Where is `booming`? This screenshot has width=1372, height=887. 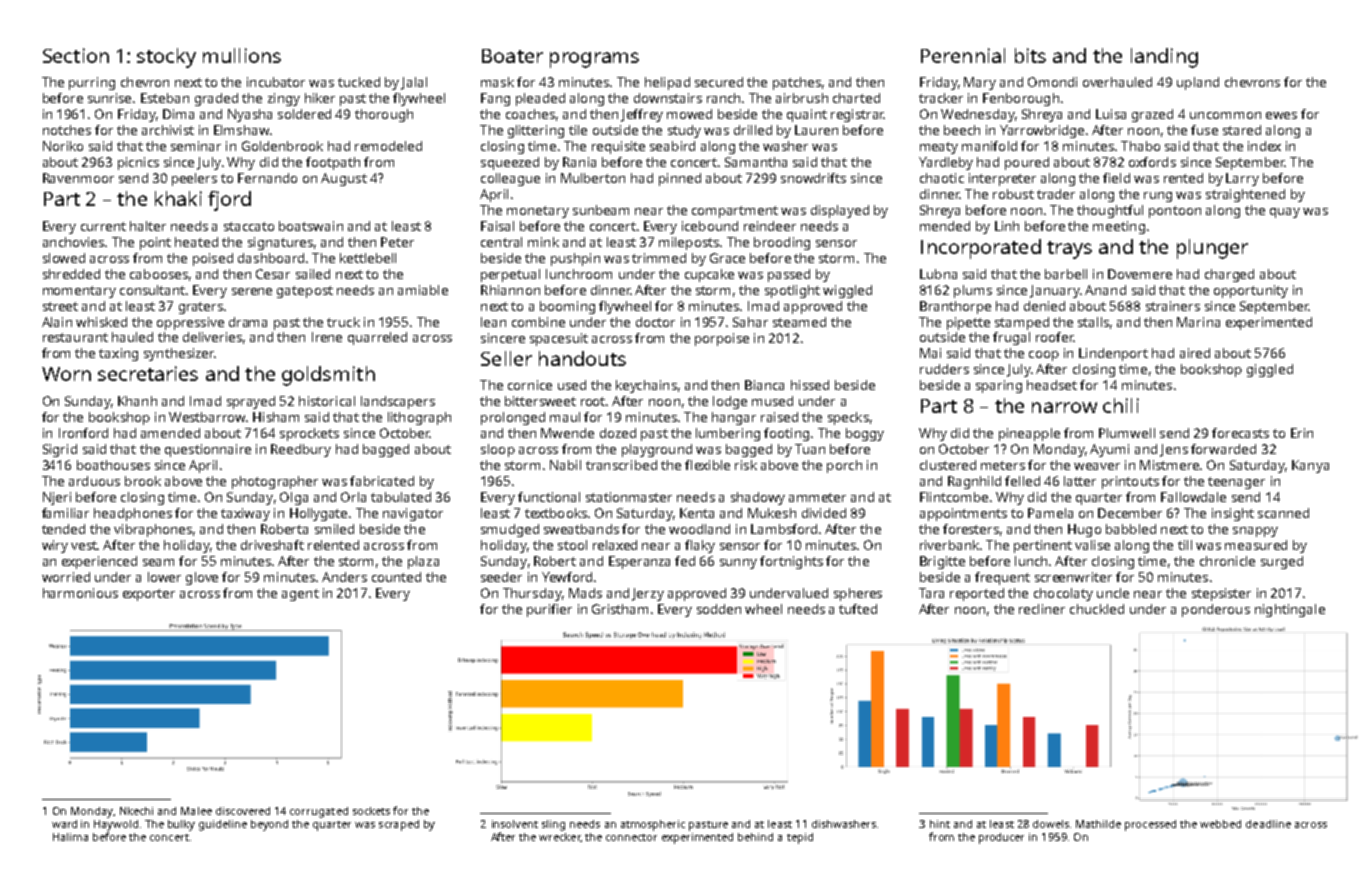
booming is located at coordinates (567, 307).
